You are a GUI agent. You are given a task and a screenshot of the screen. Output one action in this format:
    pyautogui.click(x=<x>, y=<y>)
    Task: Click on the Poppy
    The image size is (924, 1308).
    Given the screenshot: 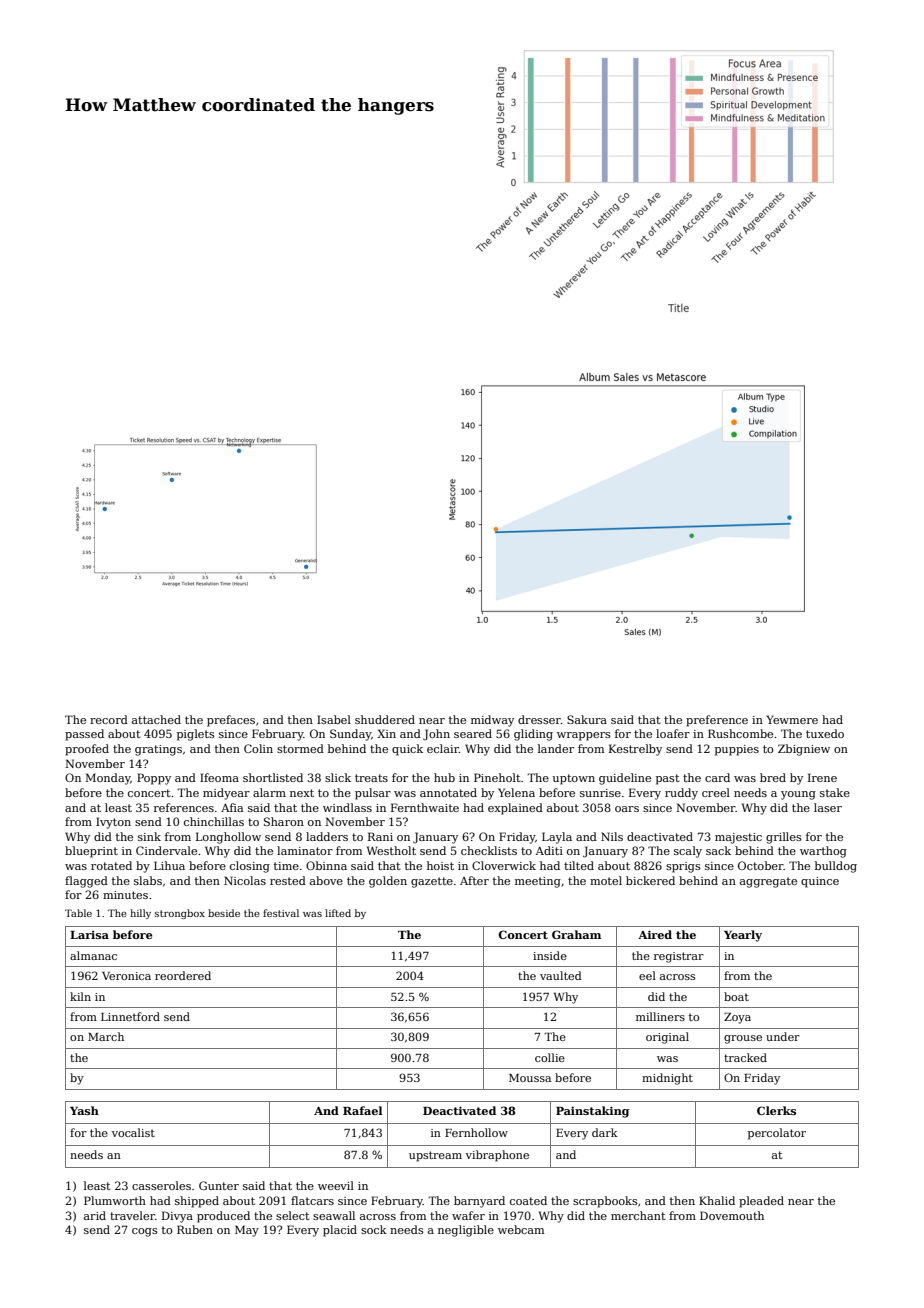 What is the action you would take?
    pyautogui.click(x=154, y=779)
